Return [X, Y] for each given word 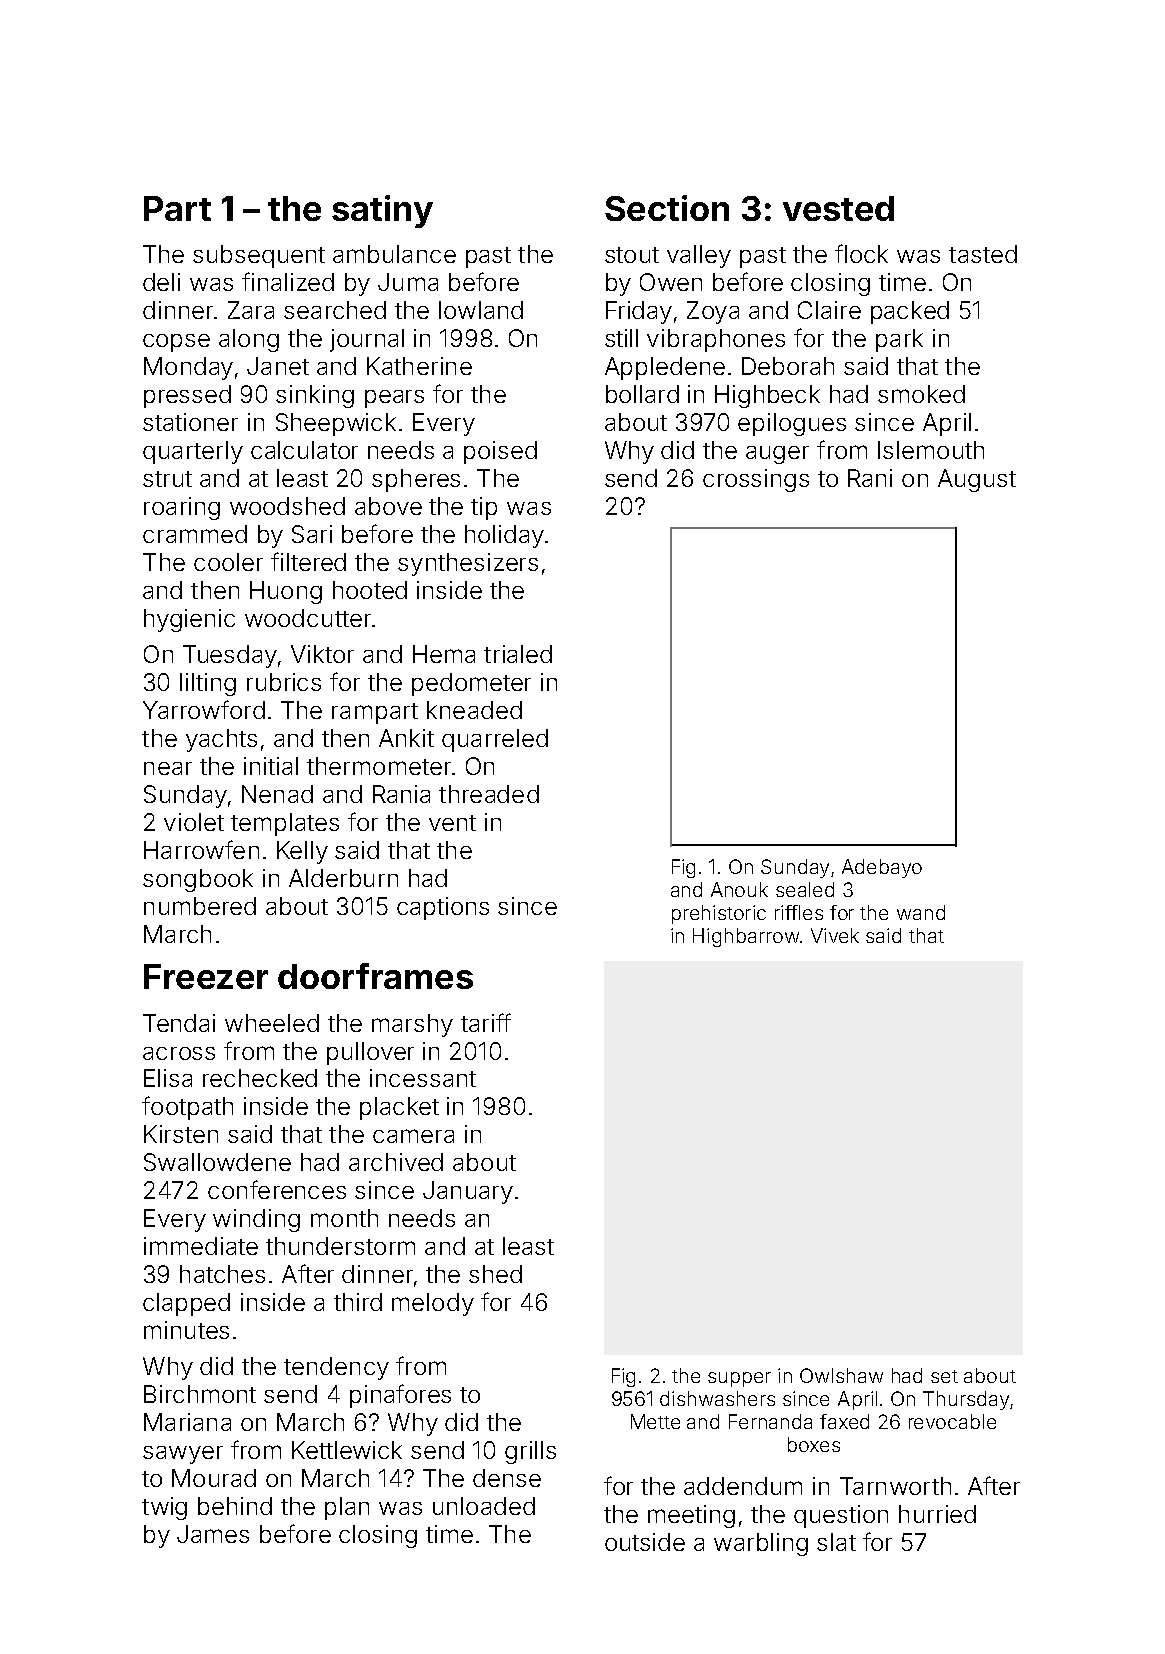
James [213, 1534]
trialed [518, 654]
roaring [182, 508]
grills [530, 1452]
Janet [278, 366]
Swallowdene [217, 1162]
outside [645, 1542]
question [841, 1516]
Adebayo [882, 868]
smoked [921, 394]
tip [484, 508]
